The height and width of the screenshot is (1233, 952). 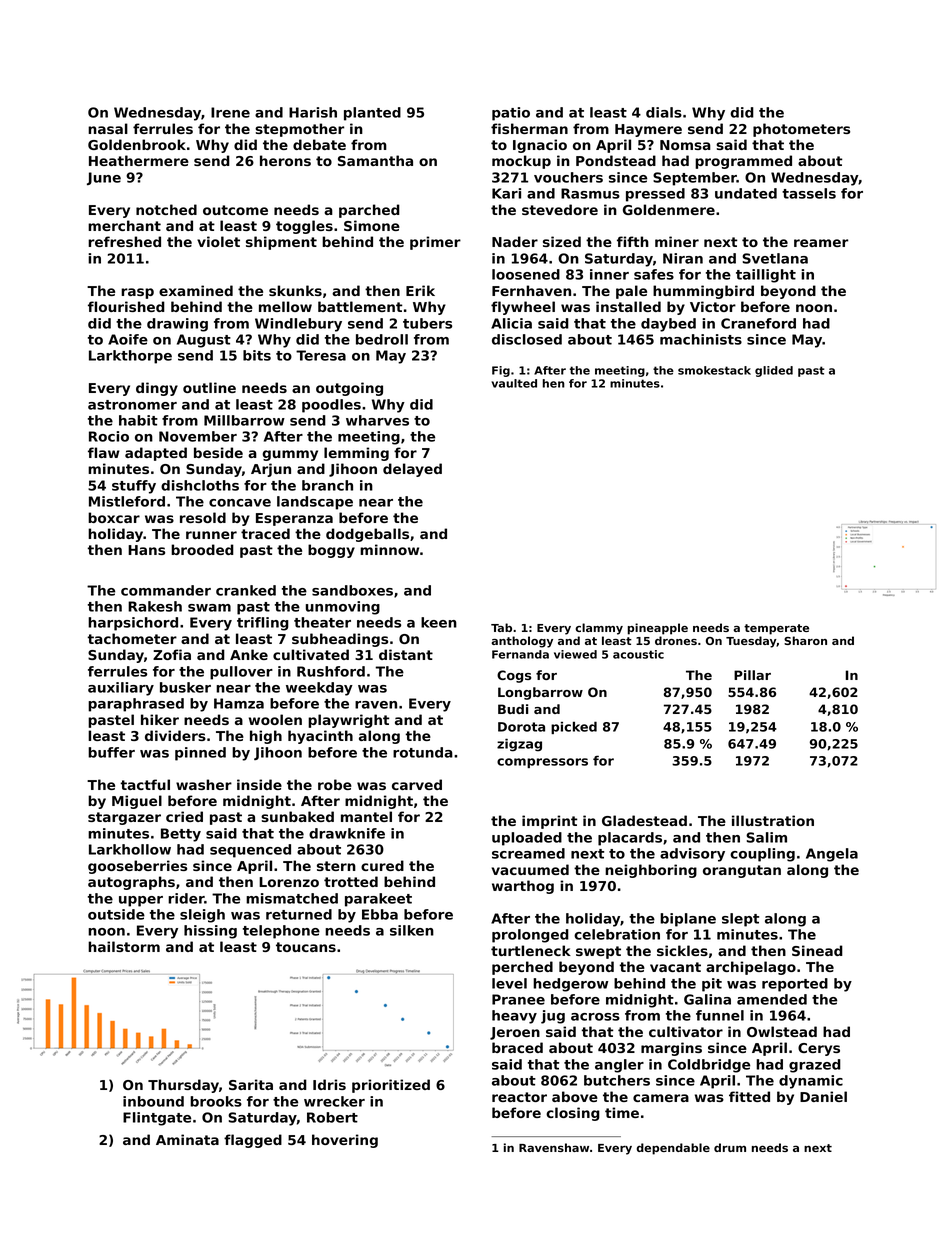 I want to click on Cerys, so click(x=819, y=1049).
